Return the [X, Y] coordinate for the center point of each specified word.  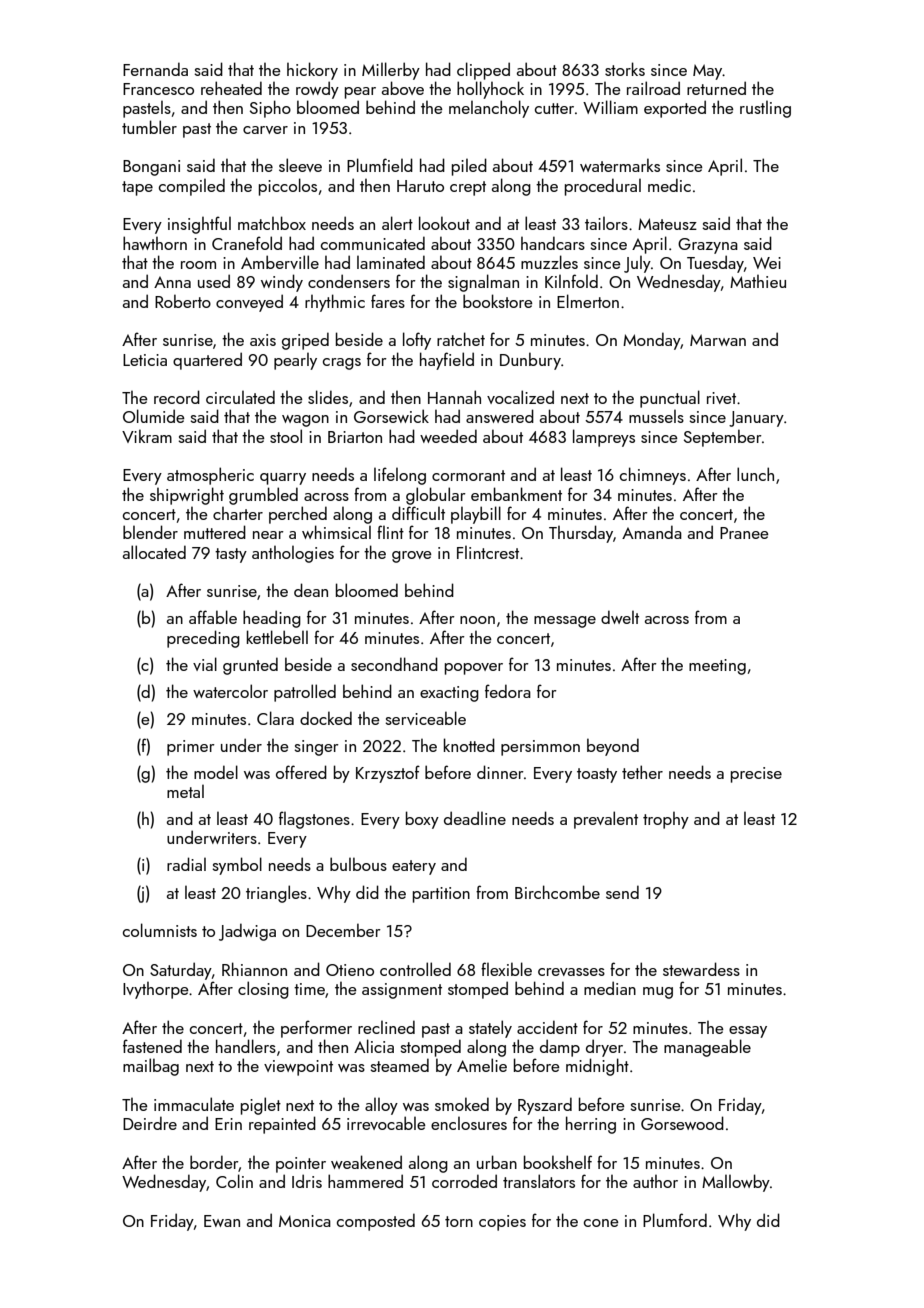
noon [477, 620]
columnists [160, 930]
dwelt [620, 617]
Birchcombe [557, 892]
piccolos [288, 187]
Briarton [355, 437]
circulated [240, 397]
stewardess [701, 969]
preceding [203, 639]
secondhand [394, 664]
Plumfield [380, 165]
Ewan [222, 1221]
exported [675, 109]
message [565, 622]
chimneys [653, 476]
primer [191, 748]
